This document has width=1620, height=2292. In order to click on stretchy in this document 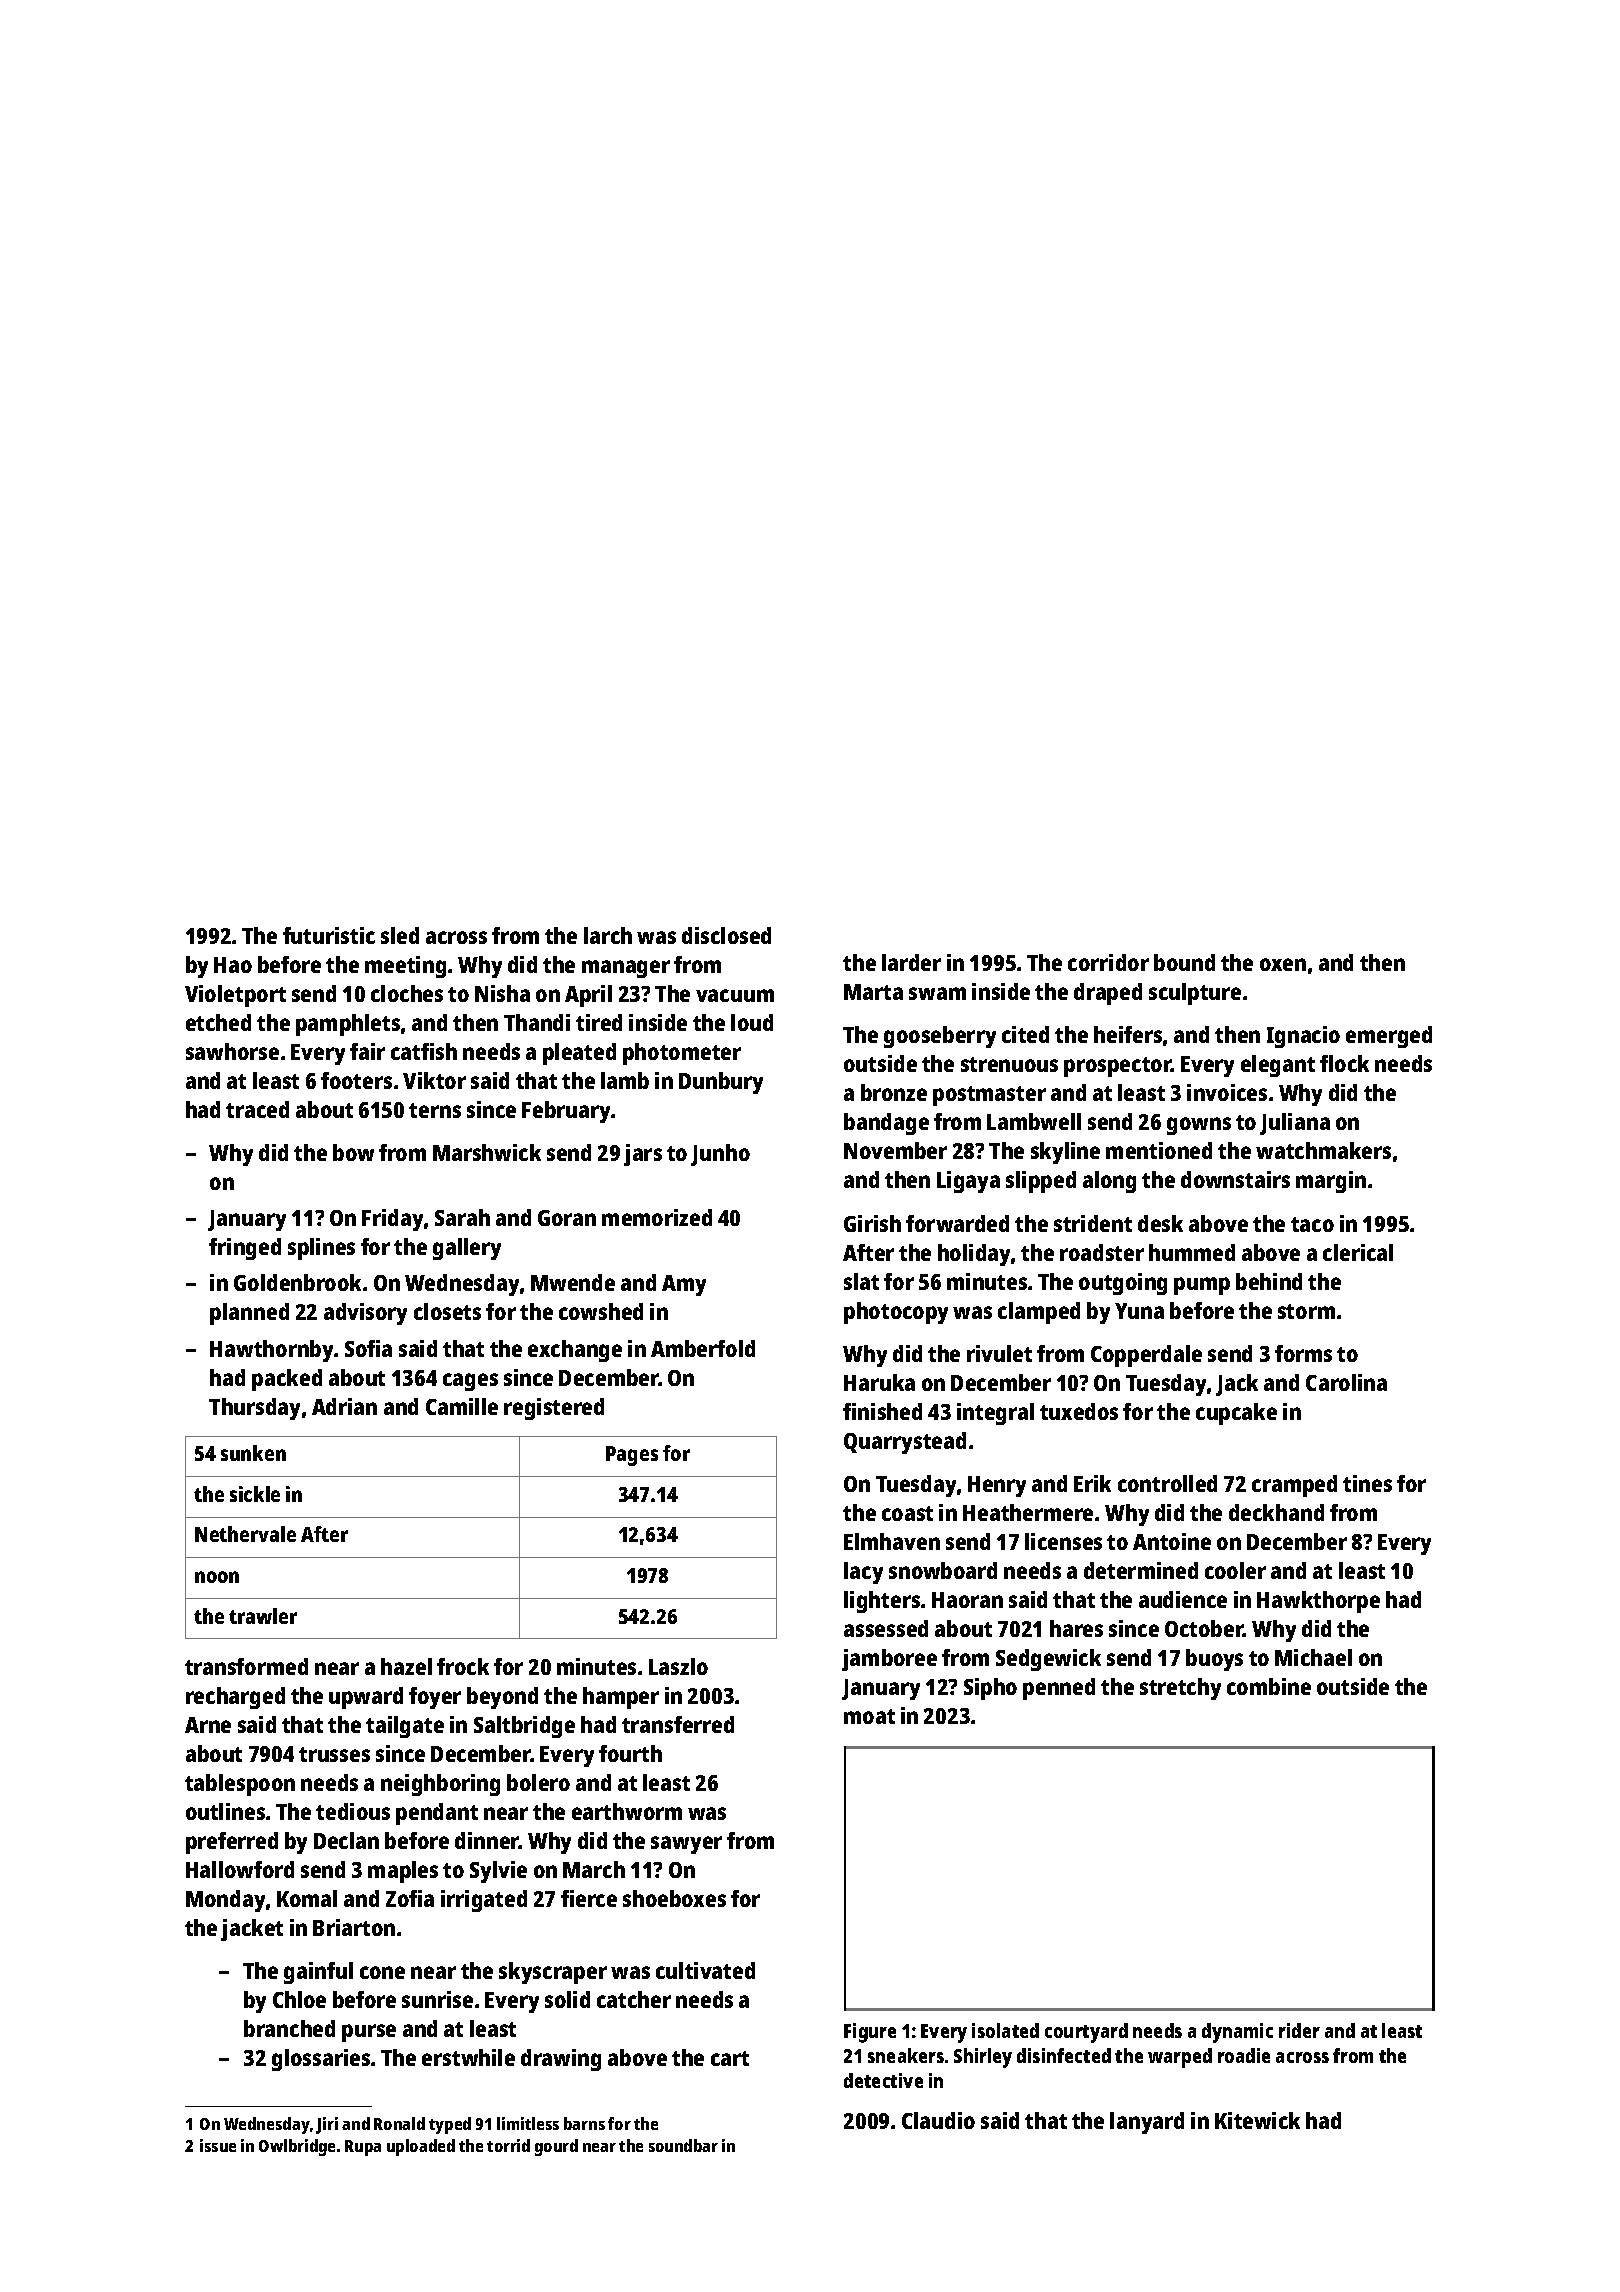, I will do `click(1180, 1689)`.
